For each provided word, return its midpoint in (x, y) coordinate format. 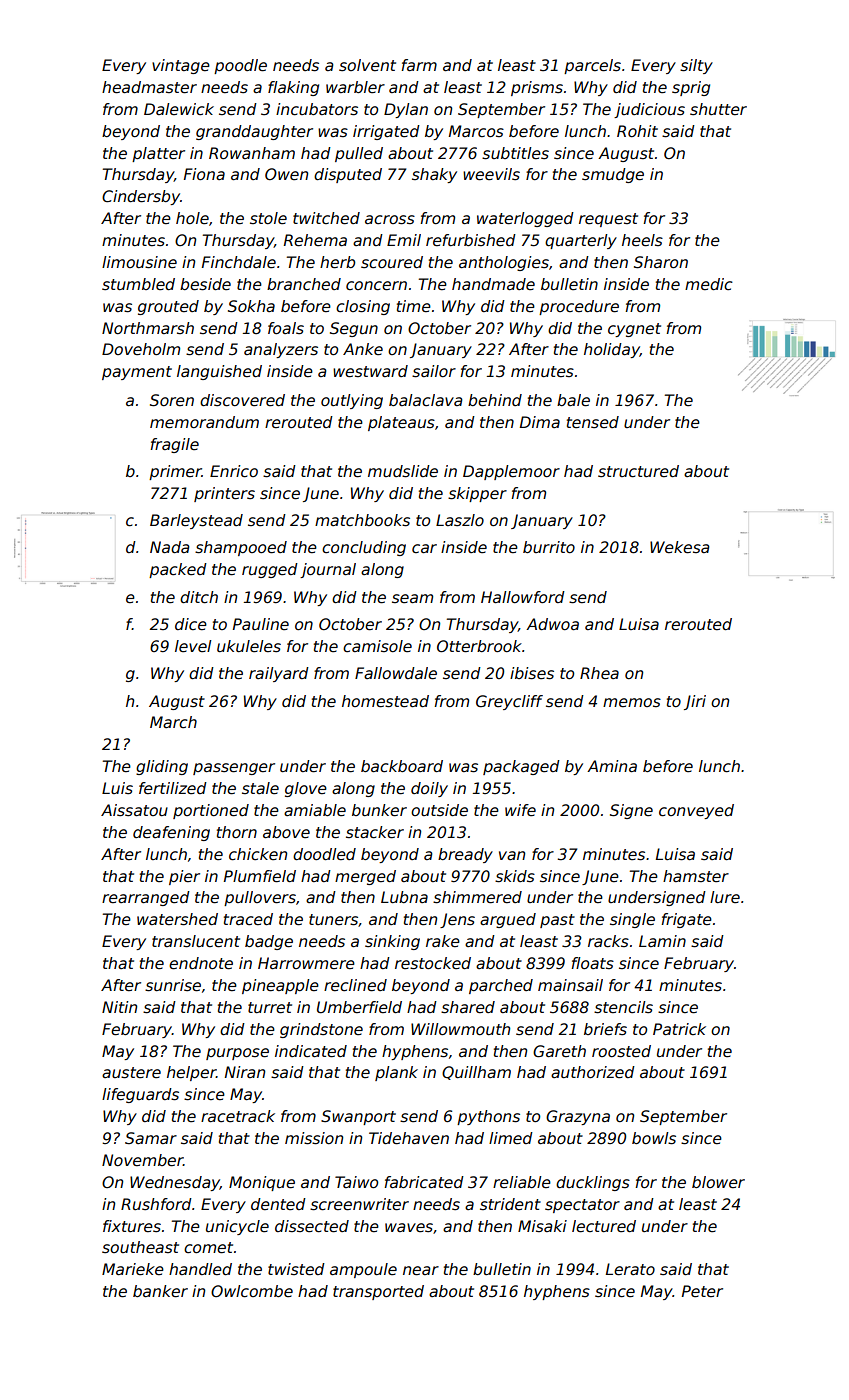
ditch (199, 597)
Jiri (695, 702)
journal (328, 570)
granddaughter (254, 132)
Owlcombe (252, 1291)
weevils (491, 174)
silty (696, 66)
